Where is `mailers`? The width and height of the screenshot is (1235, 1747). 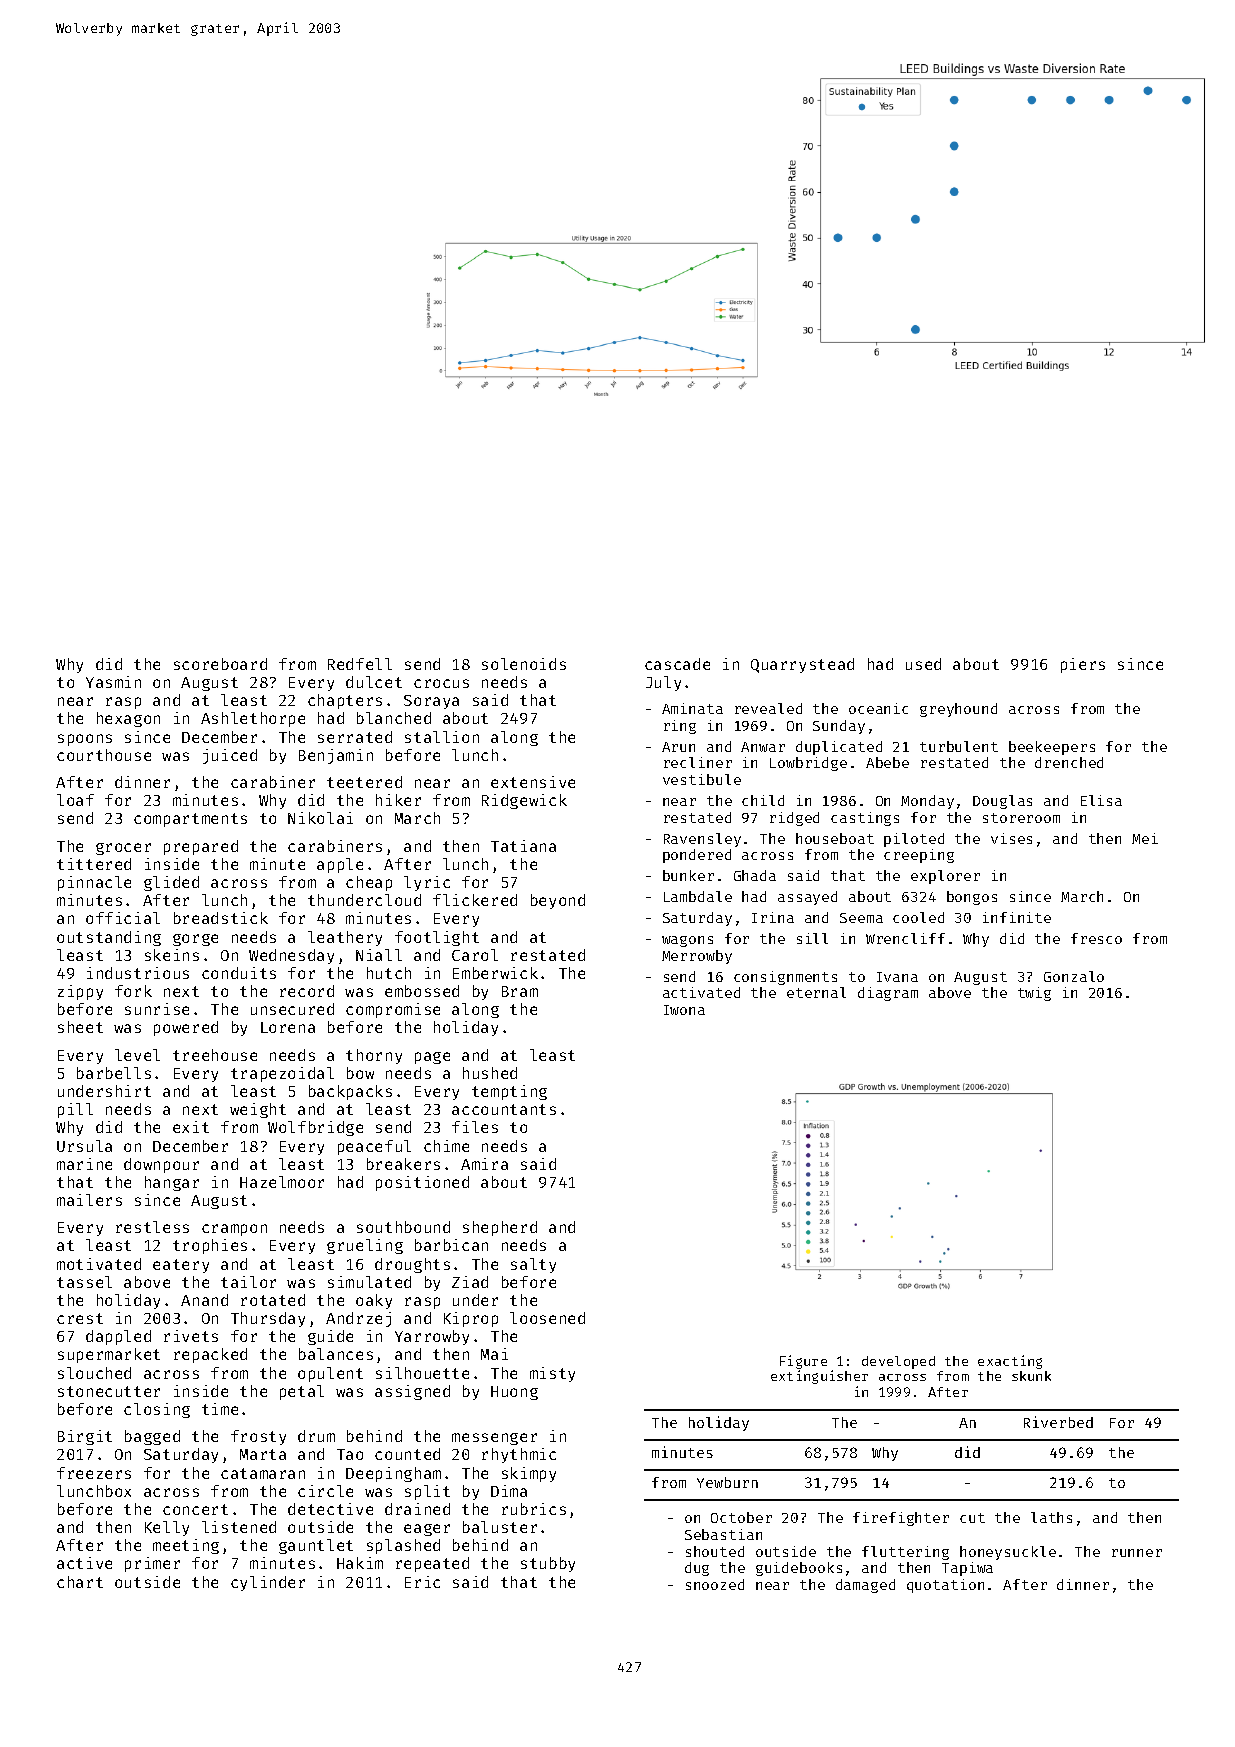 mailers is located at coordinates (89, 1200).
